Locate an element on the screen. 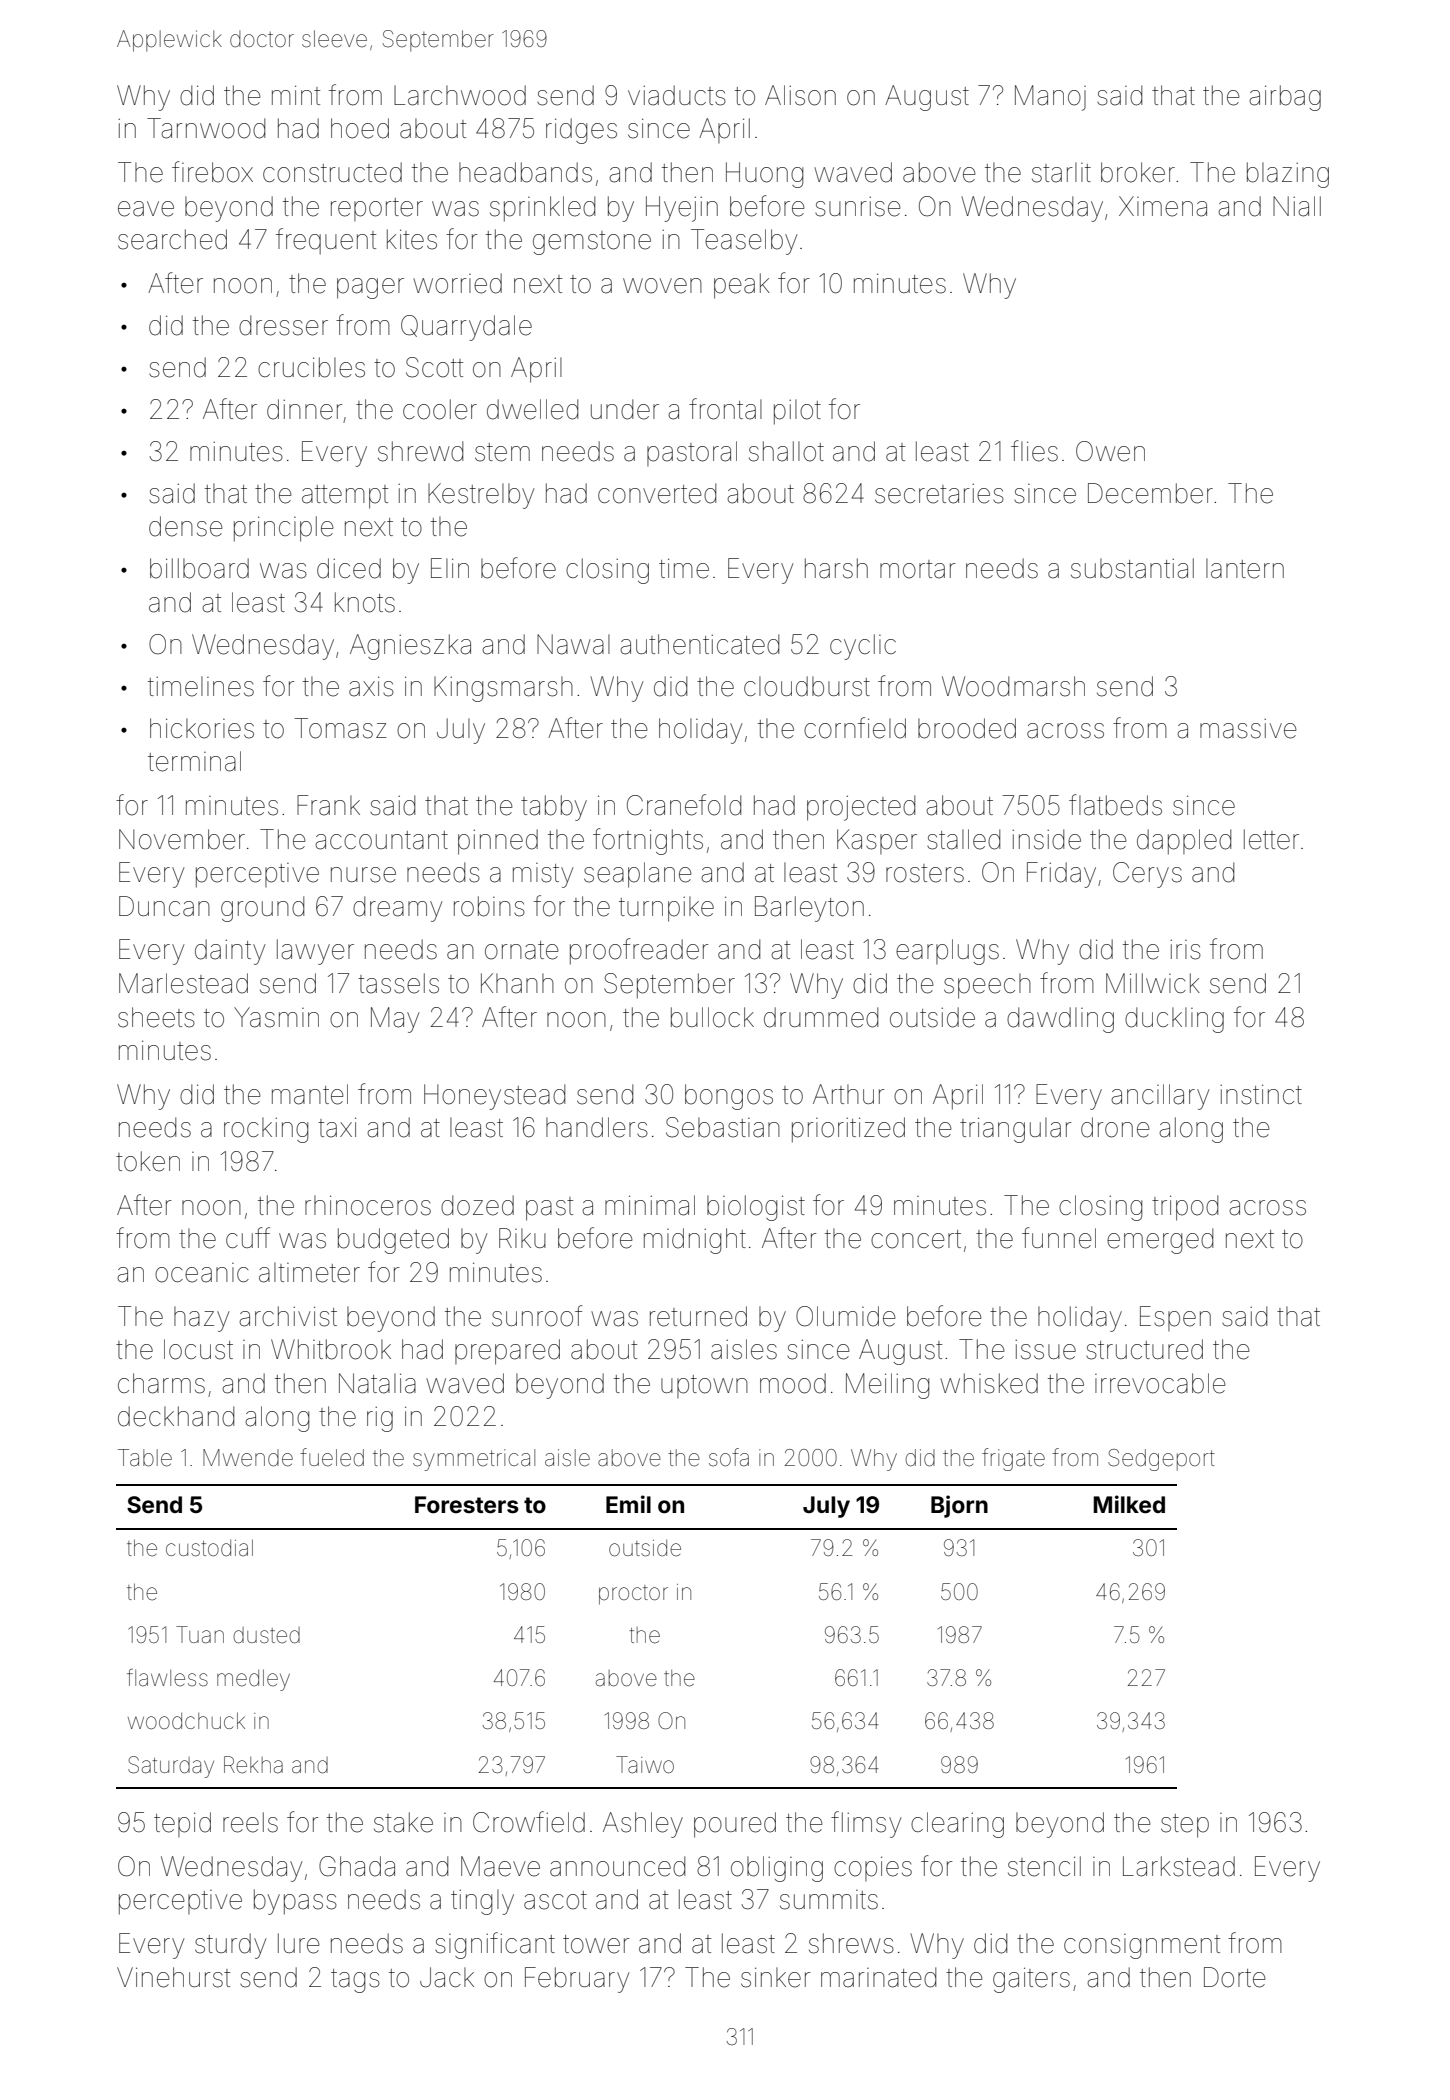  midnight is located at coordinates (695, 1241).
